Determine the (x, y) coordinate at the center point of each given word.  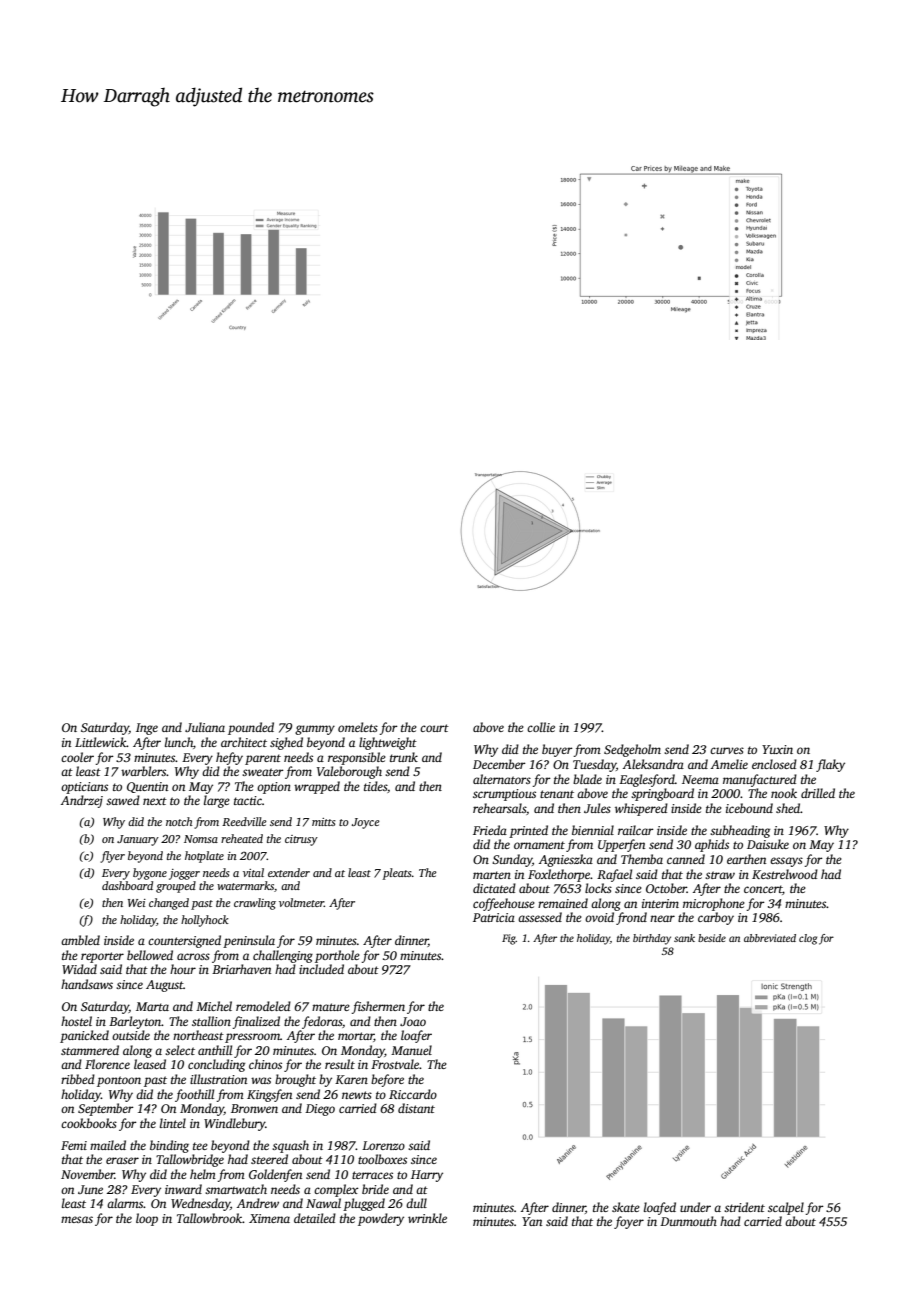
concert (763, 889)
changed (169, 904)
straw (720, 875)
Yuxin (777, 749)
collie (541, 727)
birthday (652, 939)
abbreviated (770, 938)
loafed (660, 1208)
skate (626, 1207)
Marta (152, 1006)
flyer (112, 857)
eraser (122, 1160)
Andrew (258, 1203)
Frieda (490, 830)
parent (263, 759)
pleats (397, 874)
